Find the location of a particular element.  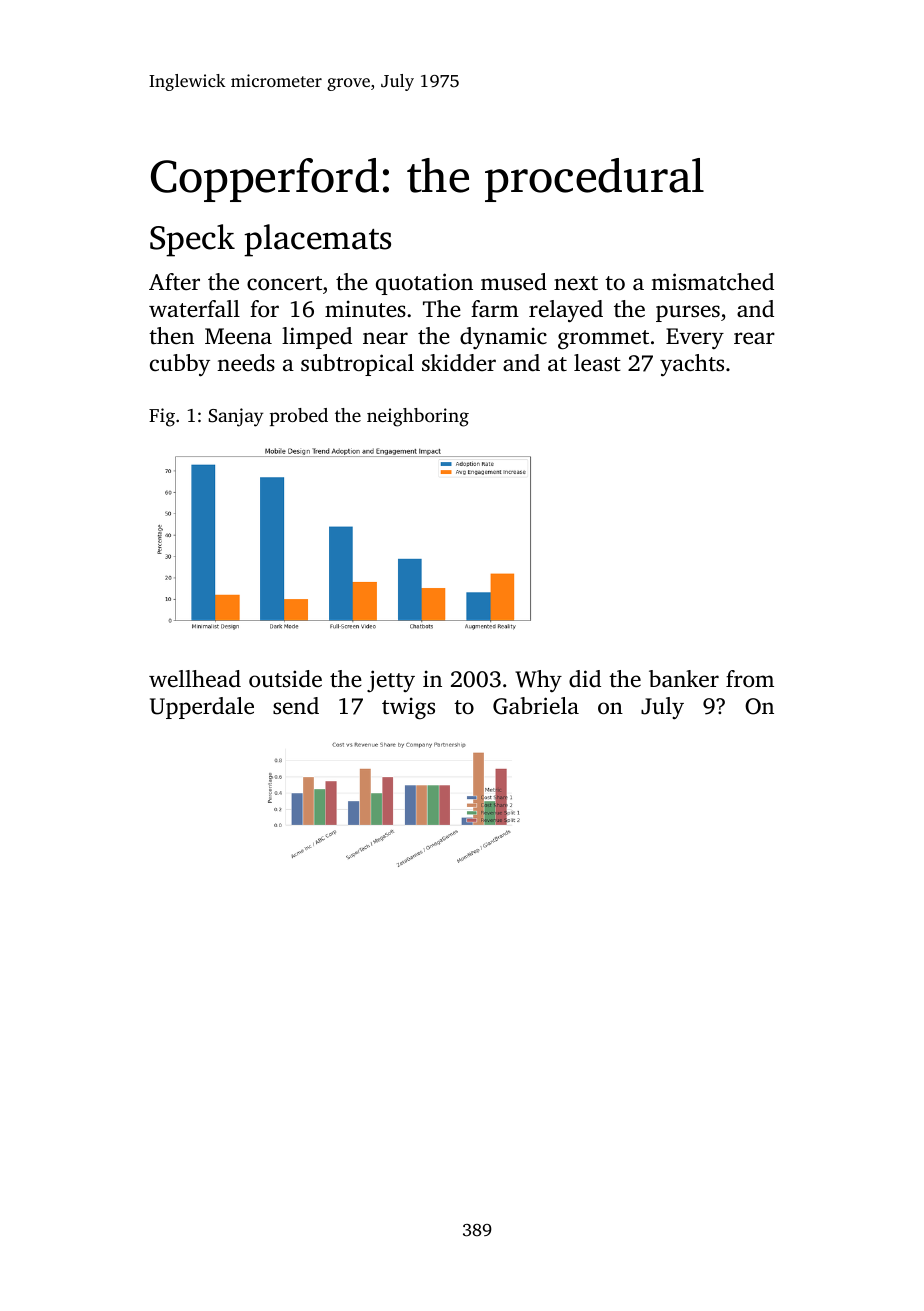

Sanjay is located at coordinates (235, 417).
